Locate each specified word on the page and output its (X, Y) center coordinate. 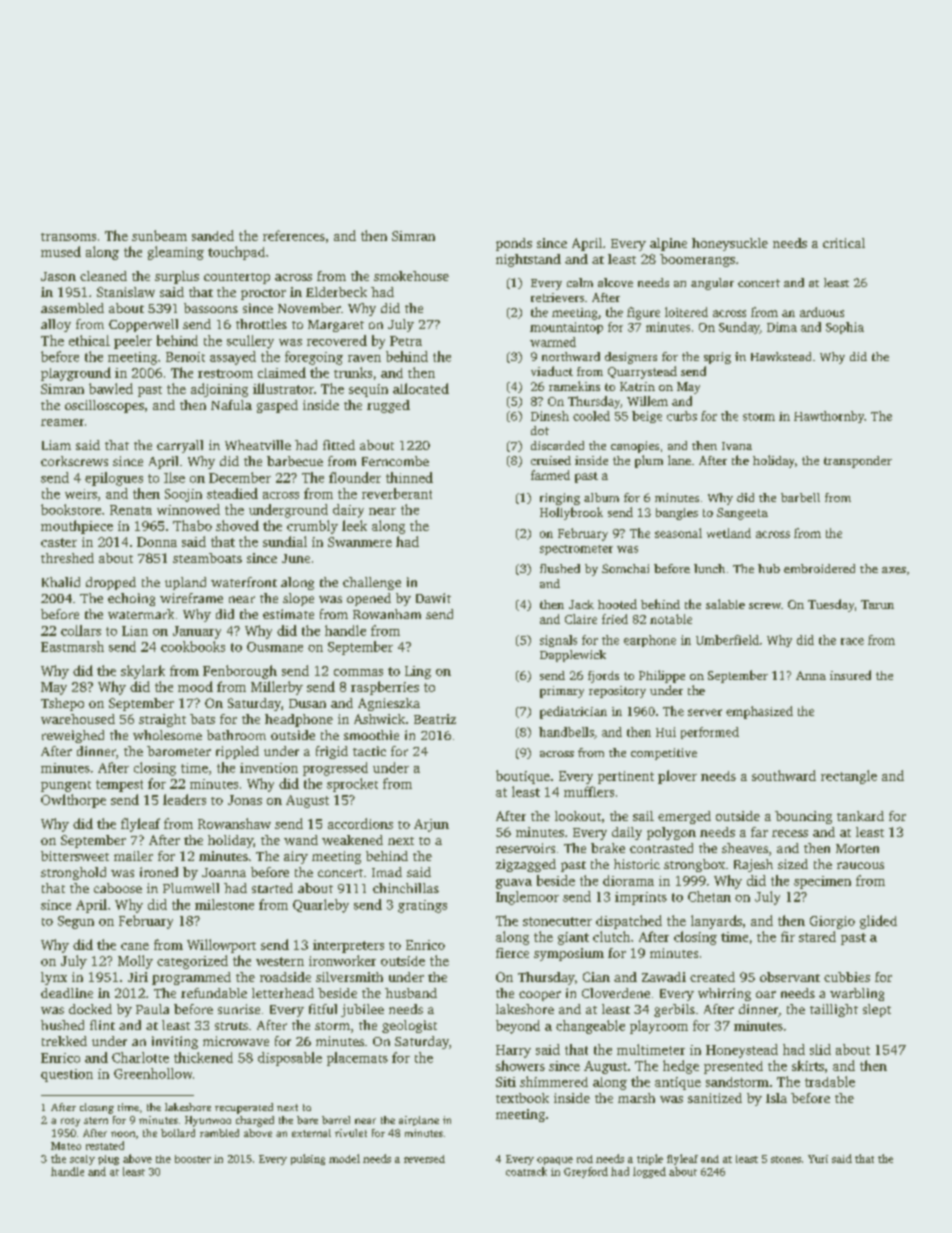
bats (202, 719)
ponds (514, 244)
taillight (834, 1010)
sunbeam (159, 235)
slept (877, 1010)
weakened (352, 840)
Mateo (66, 1146)
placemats (357, 1059)
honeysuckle (730, 244)
